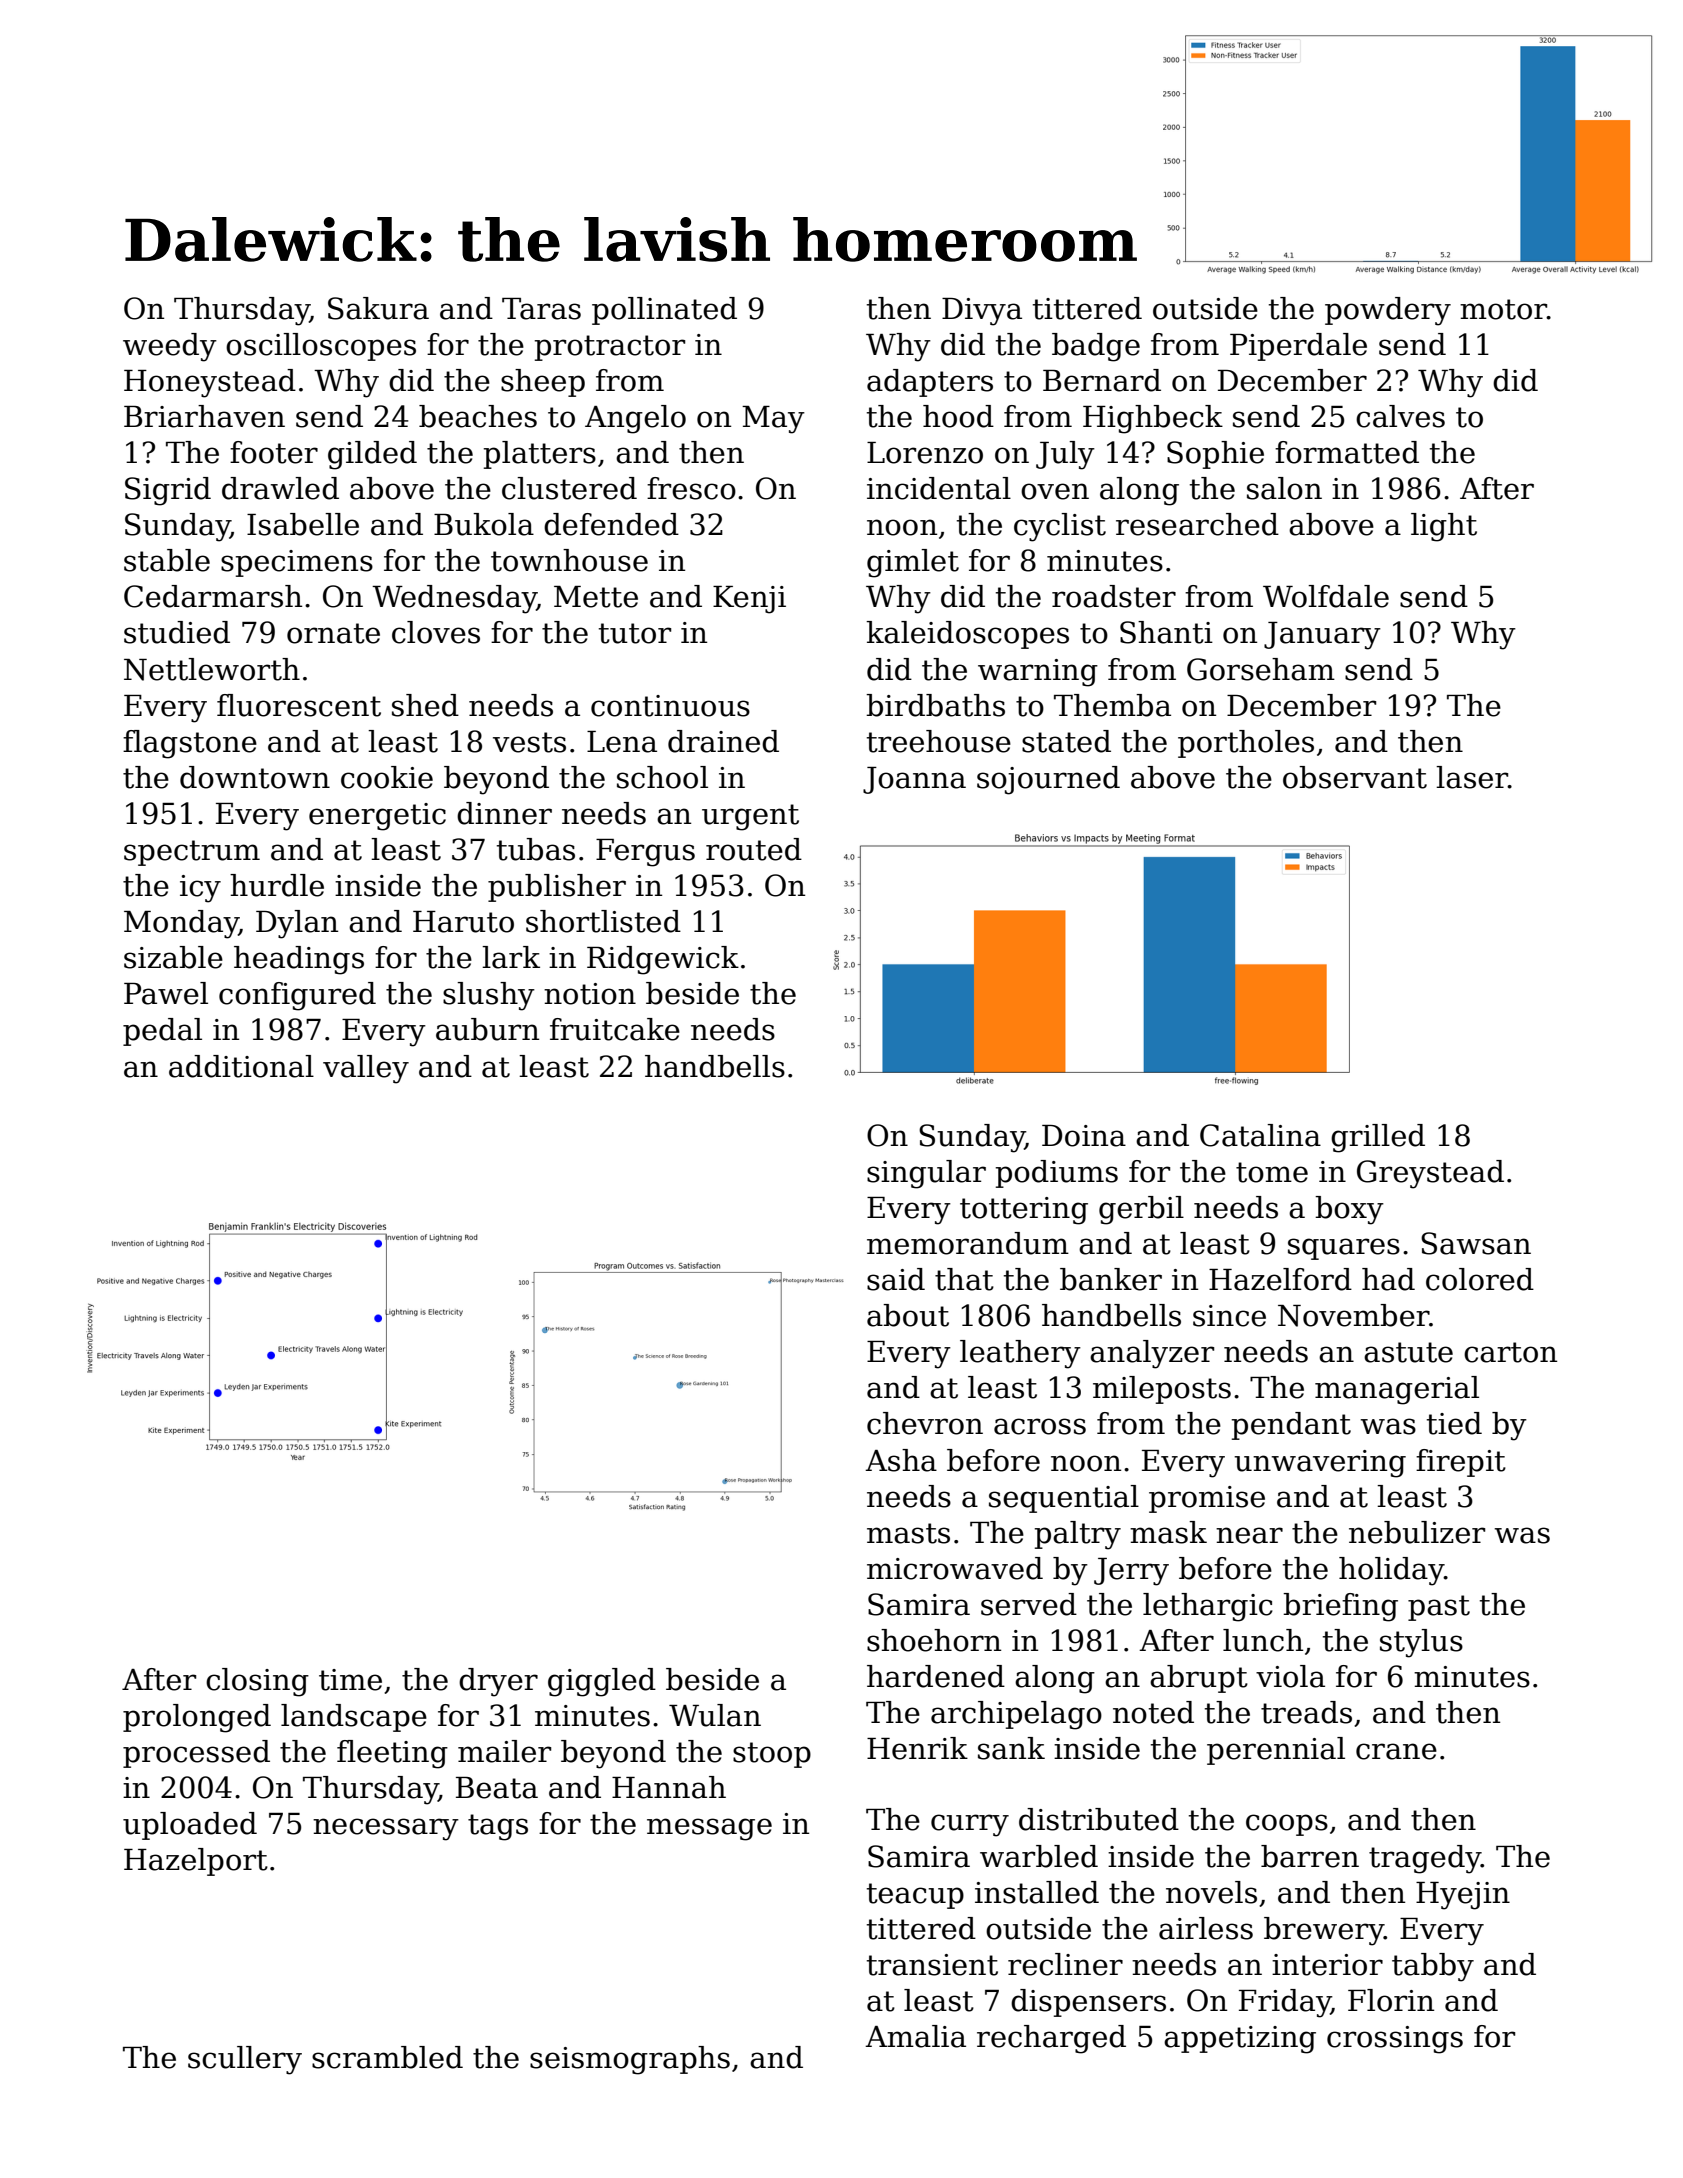 This document has width=1683, height=2178. Describe the element at coordinates (1503, 309) in the document. I see `motor` at that location.
